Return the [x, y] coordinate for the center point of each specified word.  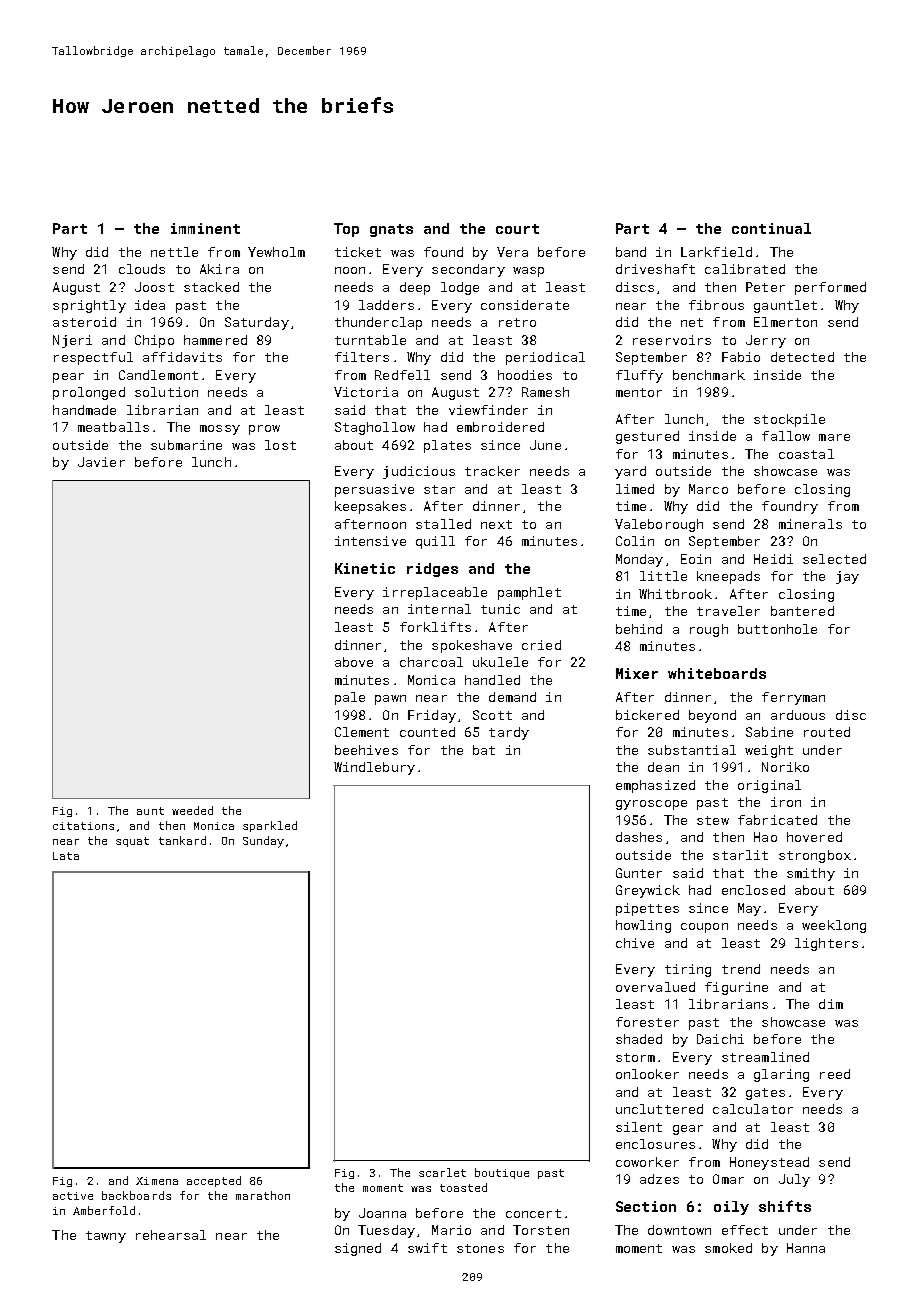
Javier [101, 462]
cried [541, 645]
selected [834, 559]
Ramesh [545, 392]
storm [635, 1057]
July [794, 1180]
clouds [142, 269]
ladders [386, 305]
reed [835, 1074]
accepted [214, 1181]
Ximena [157, 1181]
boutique [502, 1173]
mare [834, 437]
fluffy [639, 376]
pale [350, 698]
